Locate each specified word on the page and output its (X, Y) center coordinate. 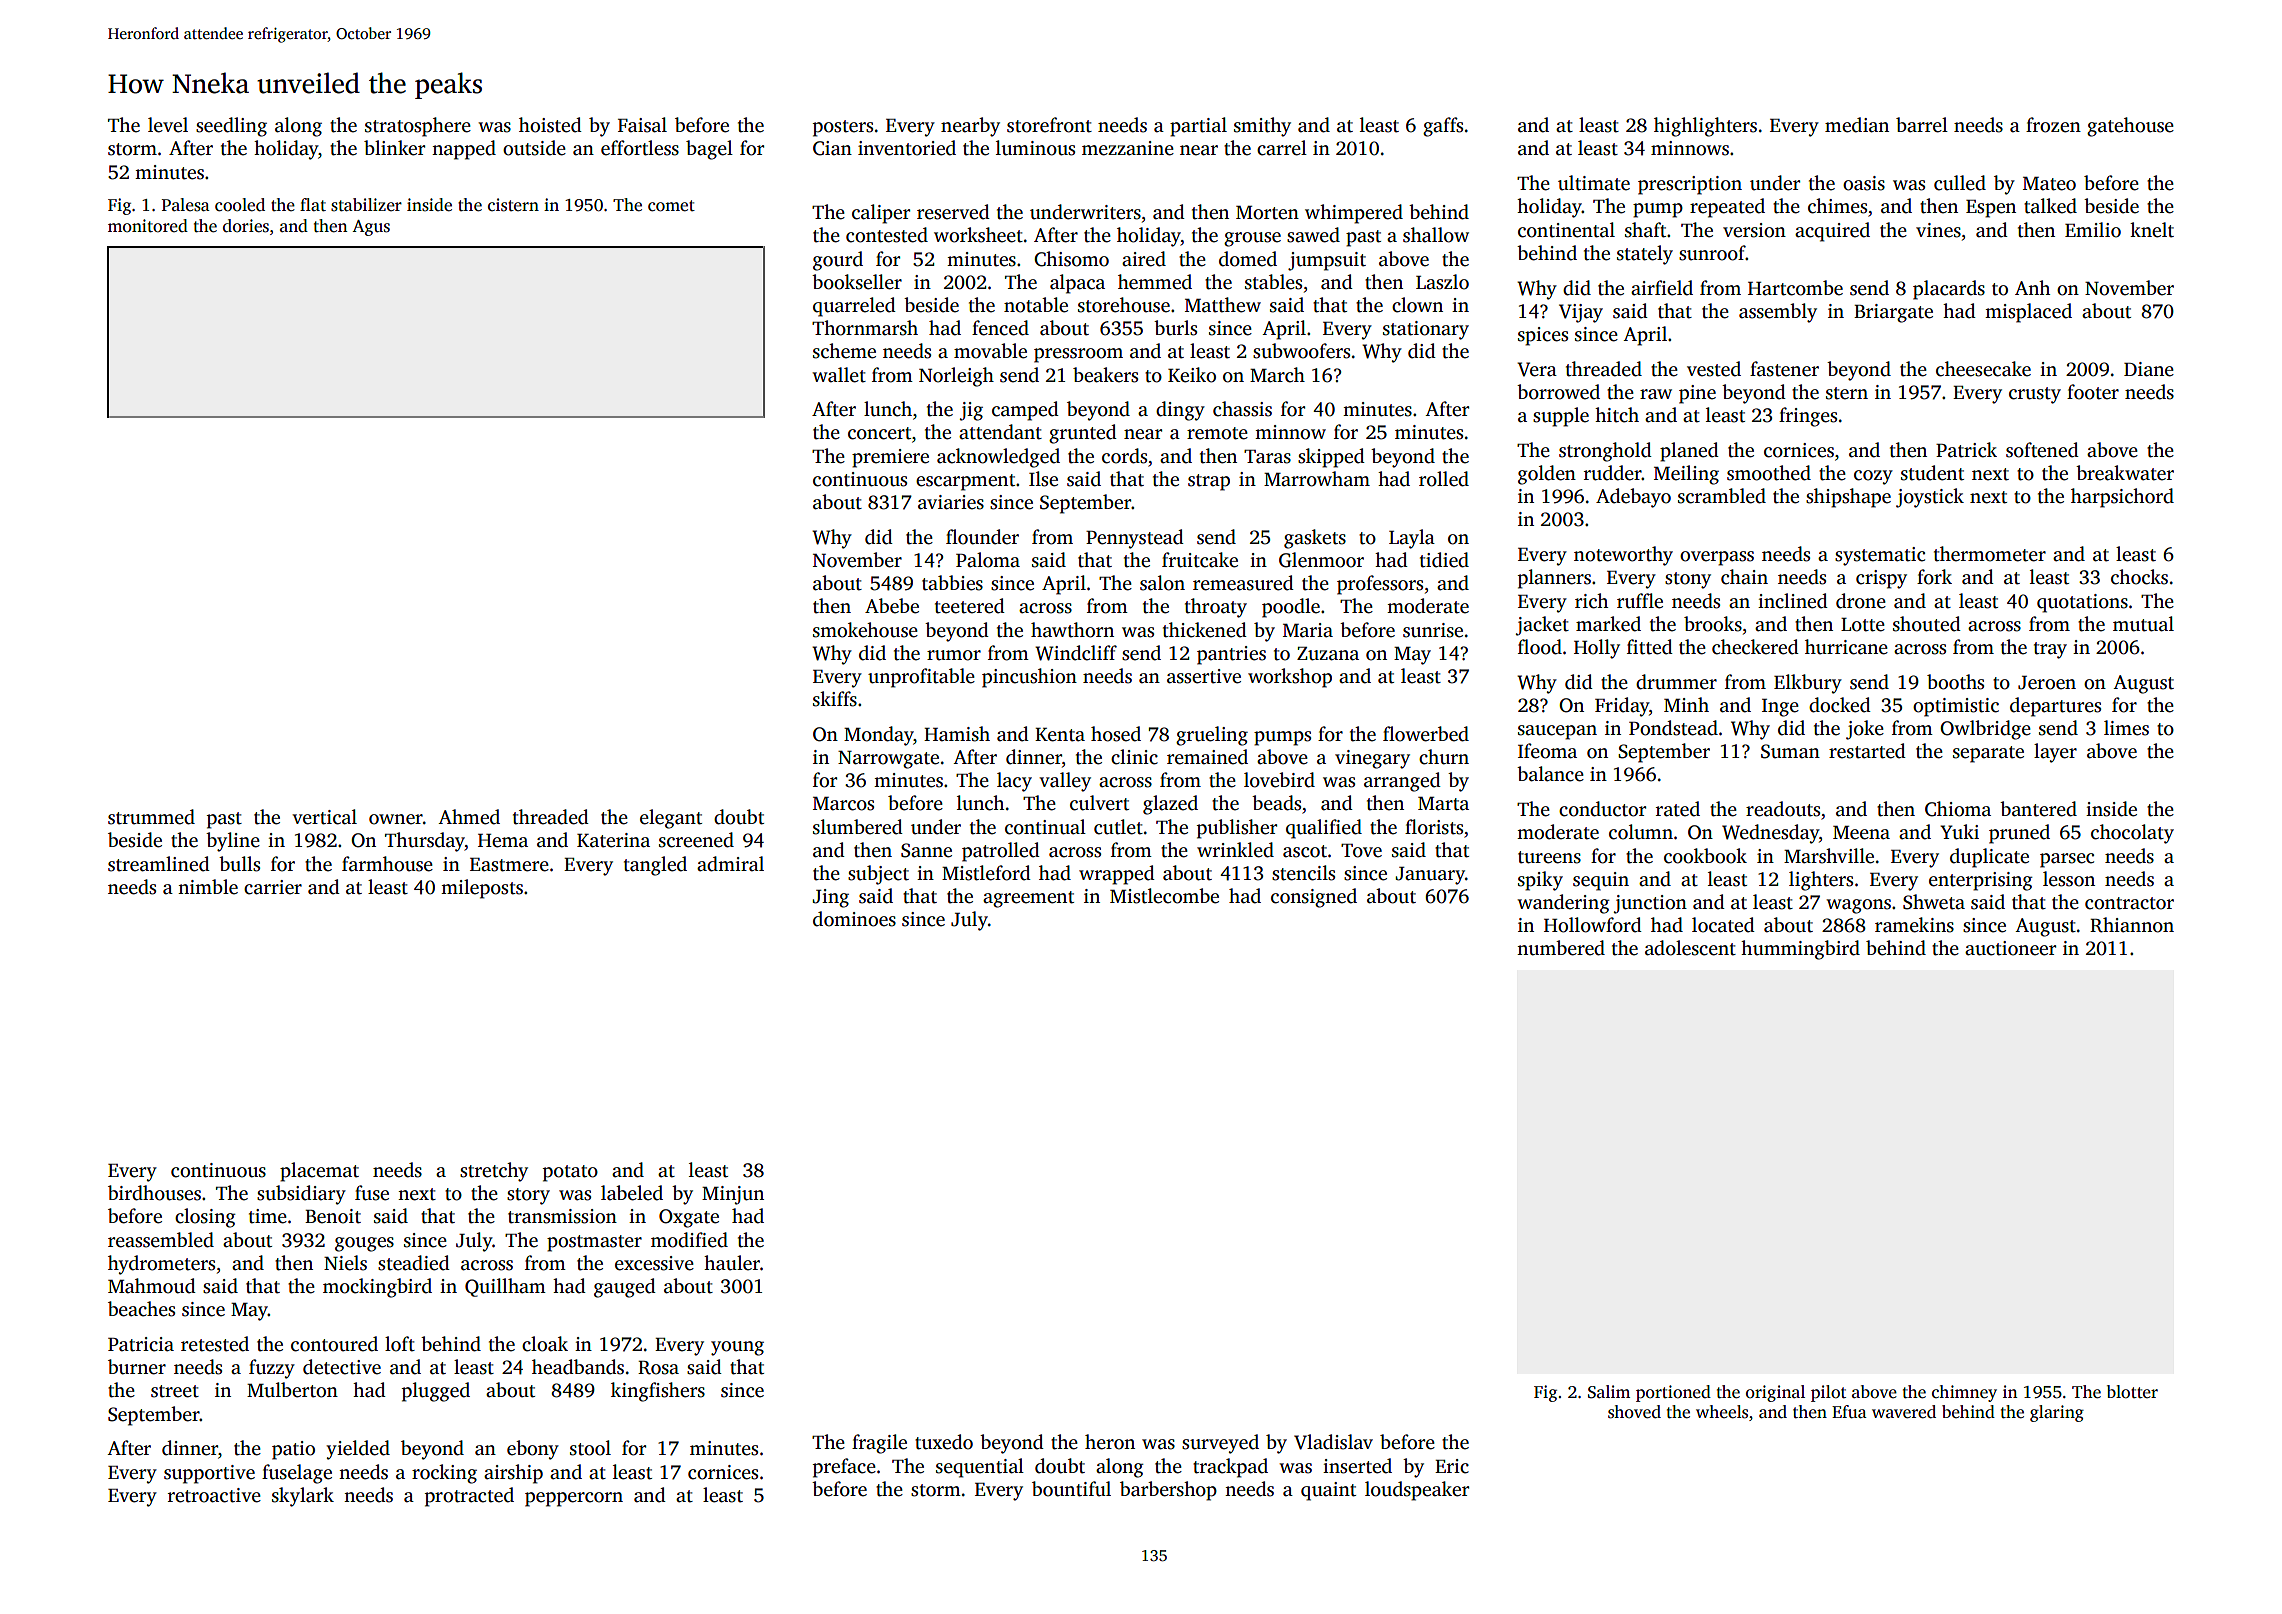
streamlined (159, 864)
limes (2126, 728)
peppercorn (574, 1499)
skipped (1331, 458)
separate (1988, 754)
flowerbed (1426, 734)
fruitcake (1200, 560)
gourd (838, 261)
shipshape (1848, 498)
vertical (324, 817)
